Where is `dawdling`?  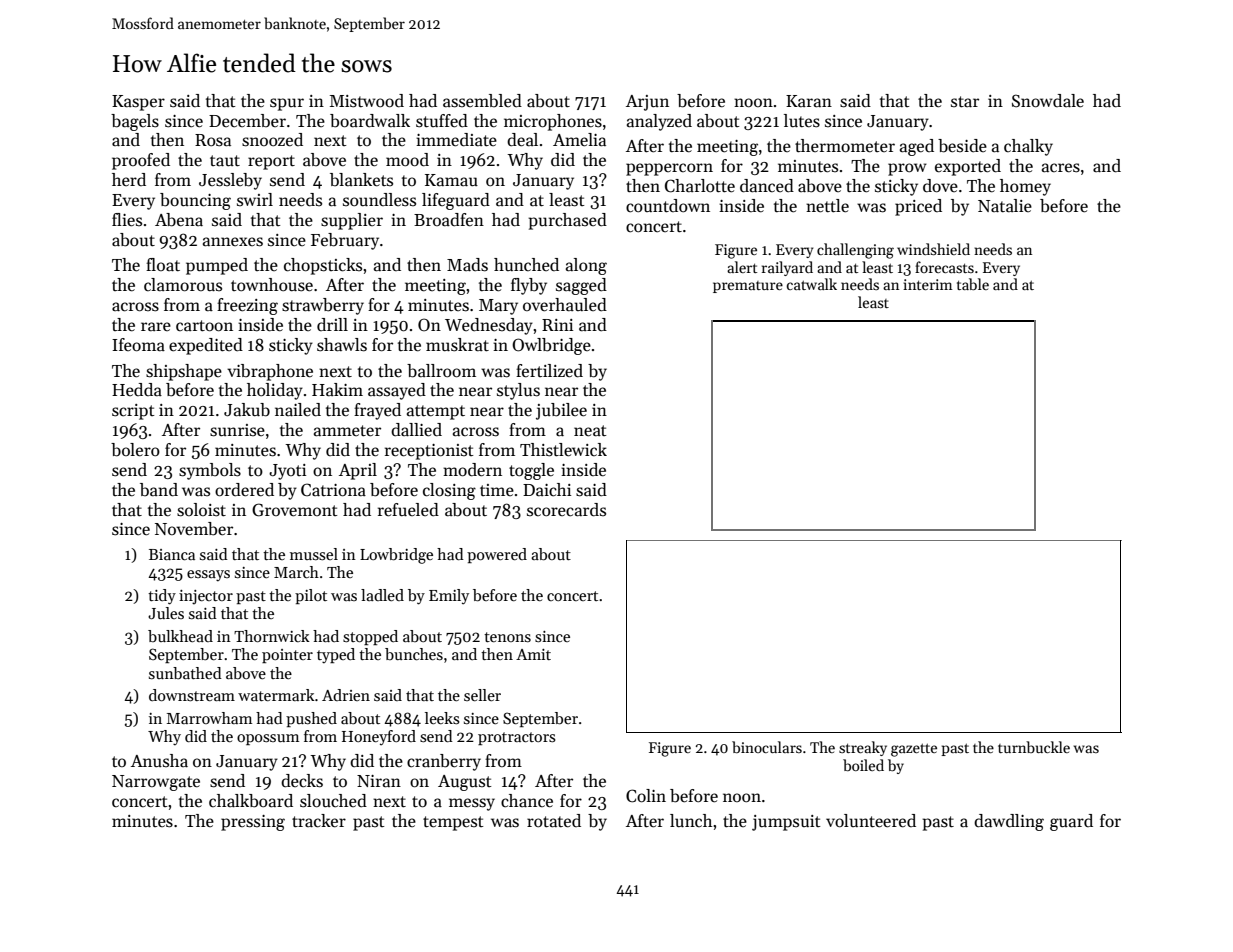
dawdling is located at coordinates (1009, 822).
